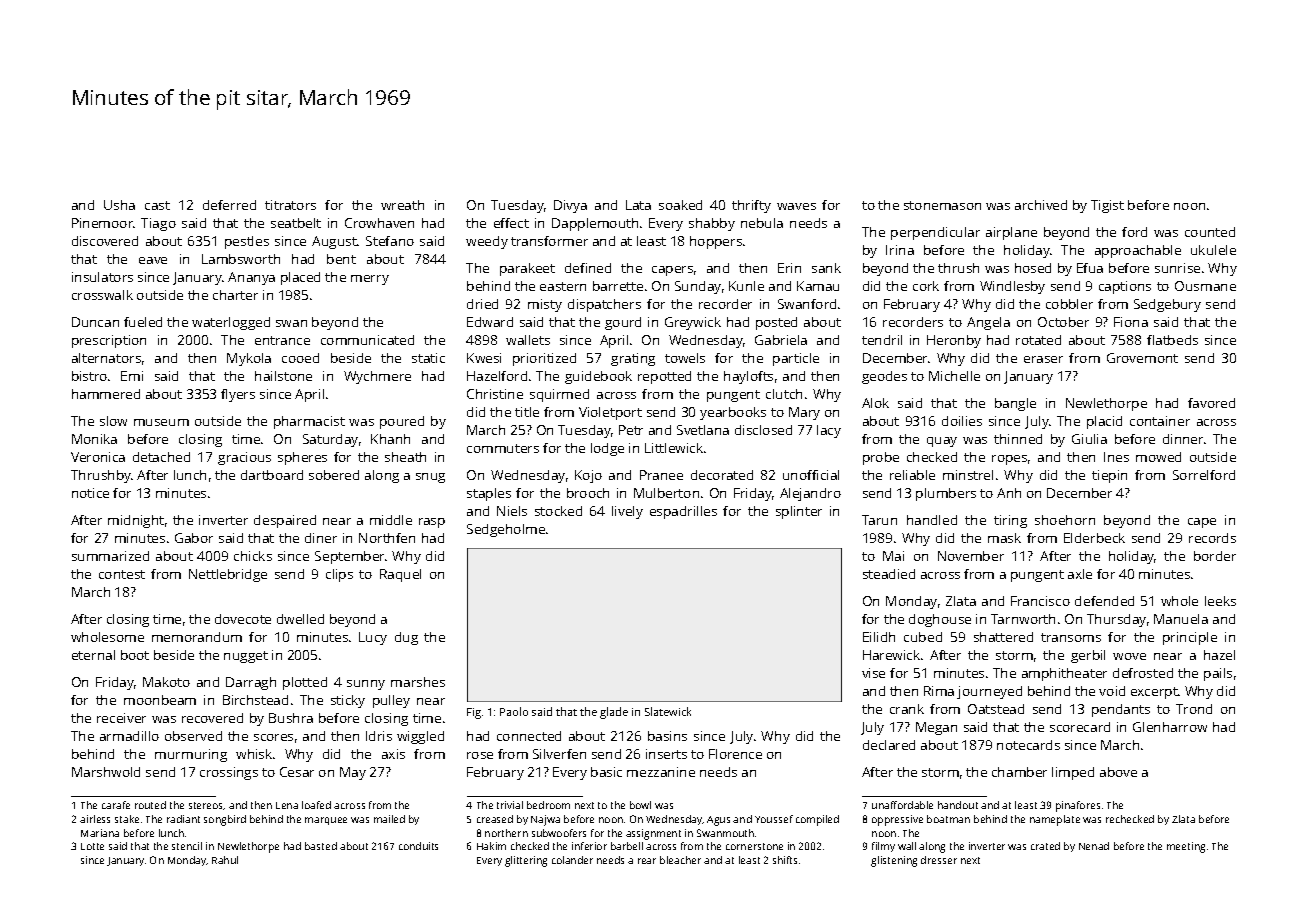  Describe the element at coordinates (988, 323) in the screenshot. I see `Angela` at that location.
